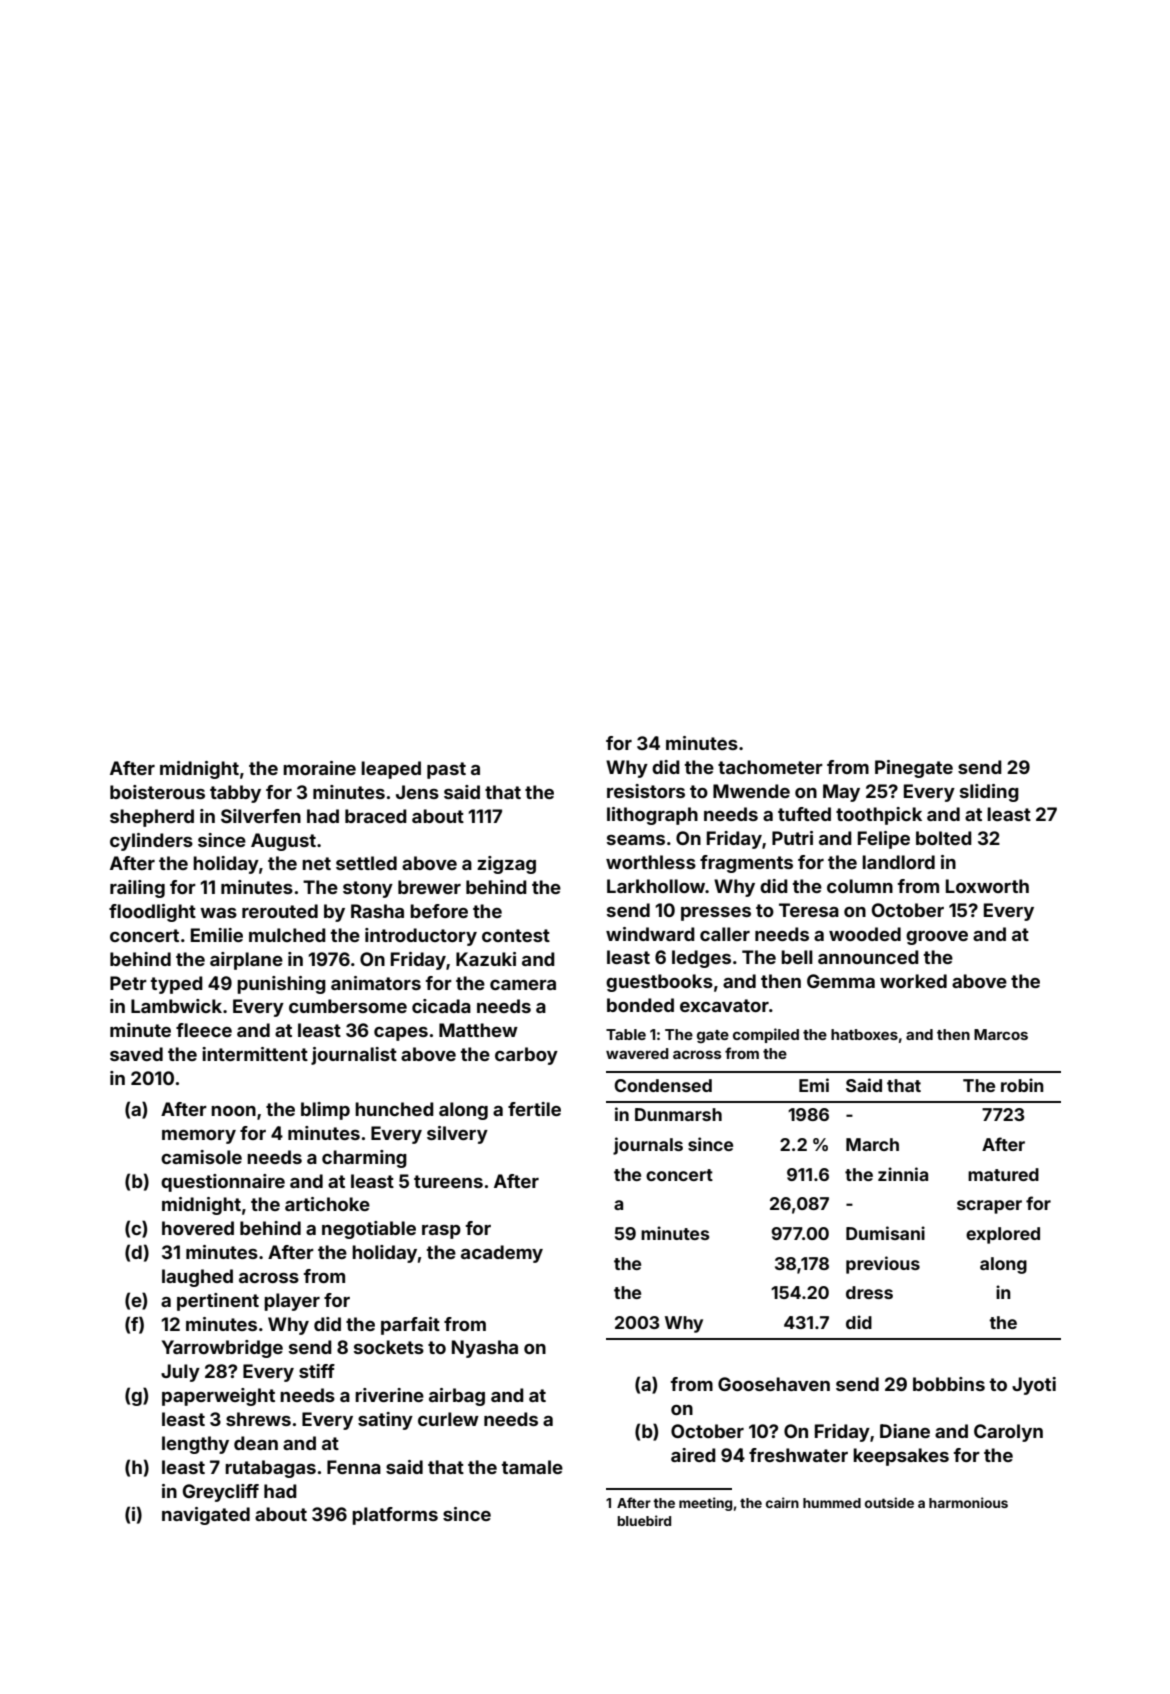 This document has width=1170, height=1694. Describe the element at coordinates (903, 1174) in the document. I see `zinnia` at that location.
